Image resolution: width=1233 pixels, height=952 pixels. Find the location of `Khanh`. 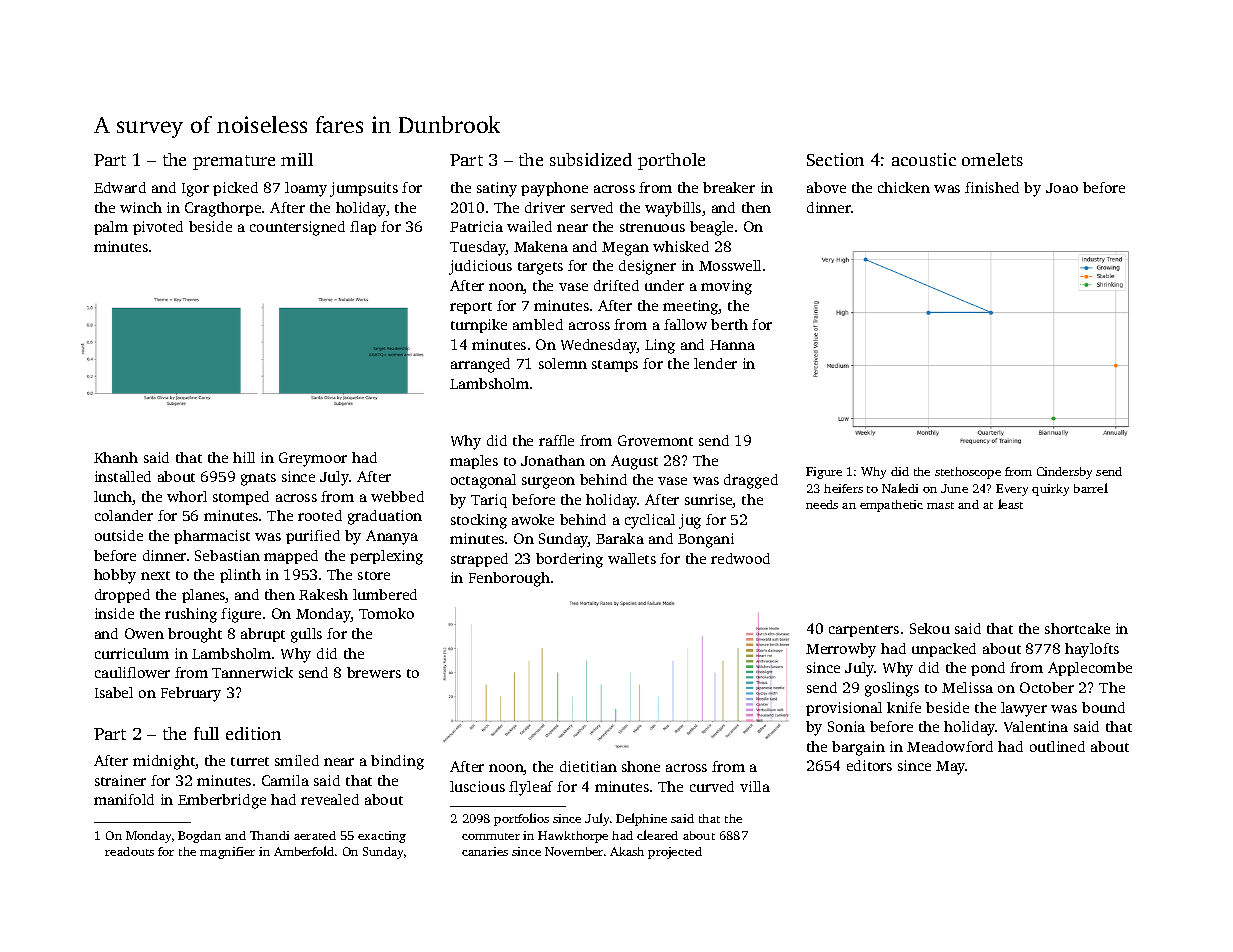

Khanh is located at coordinates (116, 457).
